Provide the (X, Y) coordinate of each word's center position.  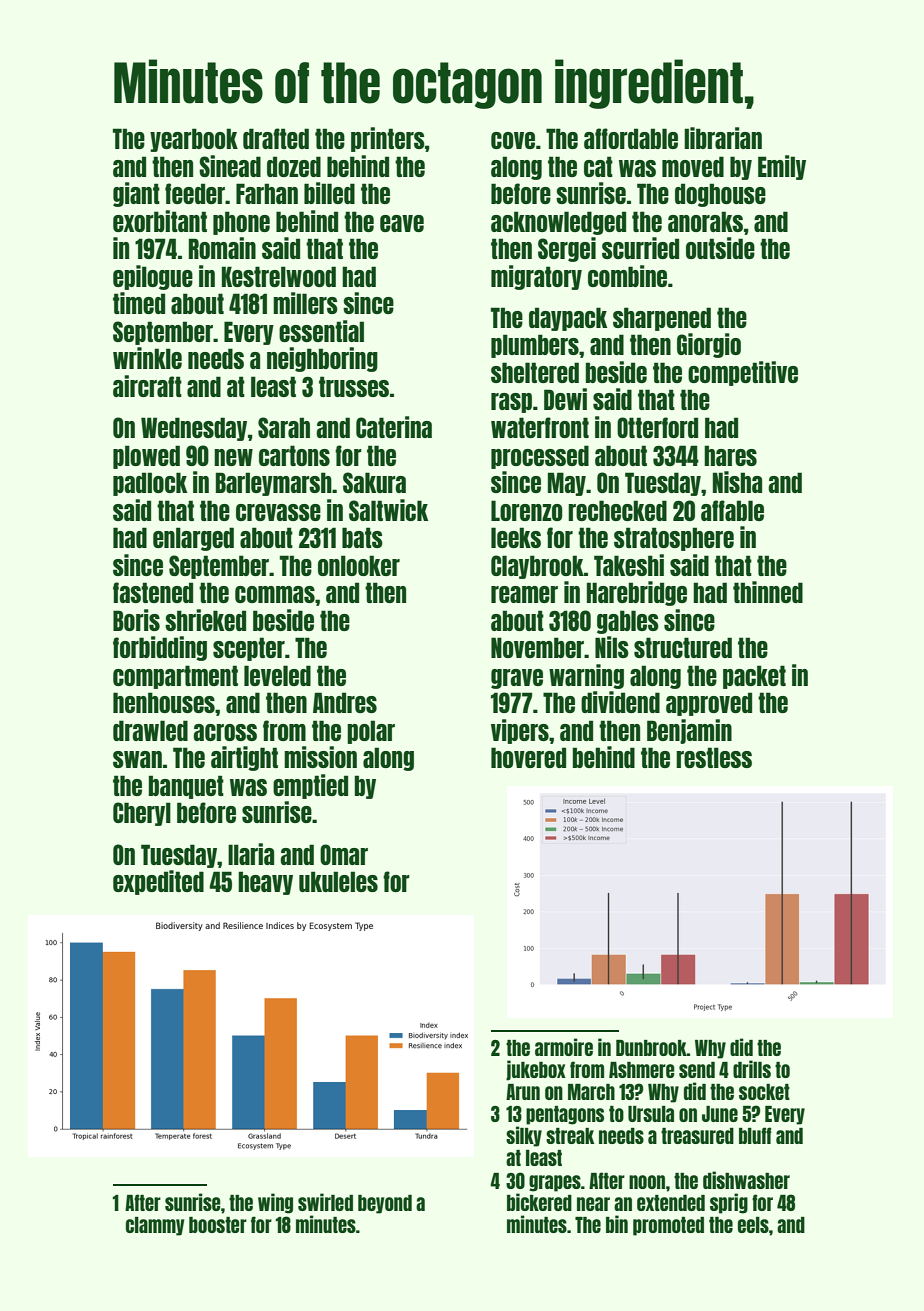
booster (218, 1225)
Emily (782, 167)
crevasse (278, 512)
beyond (385, 1204)
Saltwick (388, 510)
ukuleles (338, 881)
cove (513, 140)
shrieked (205, 620)
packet (754, 677)
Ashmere (642, 1070)
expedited (158, 882)
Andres (345, 702)
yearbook (194, 140)
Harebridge (637, 593)
